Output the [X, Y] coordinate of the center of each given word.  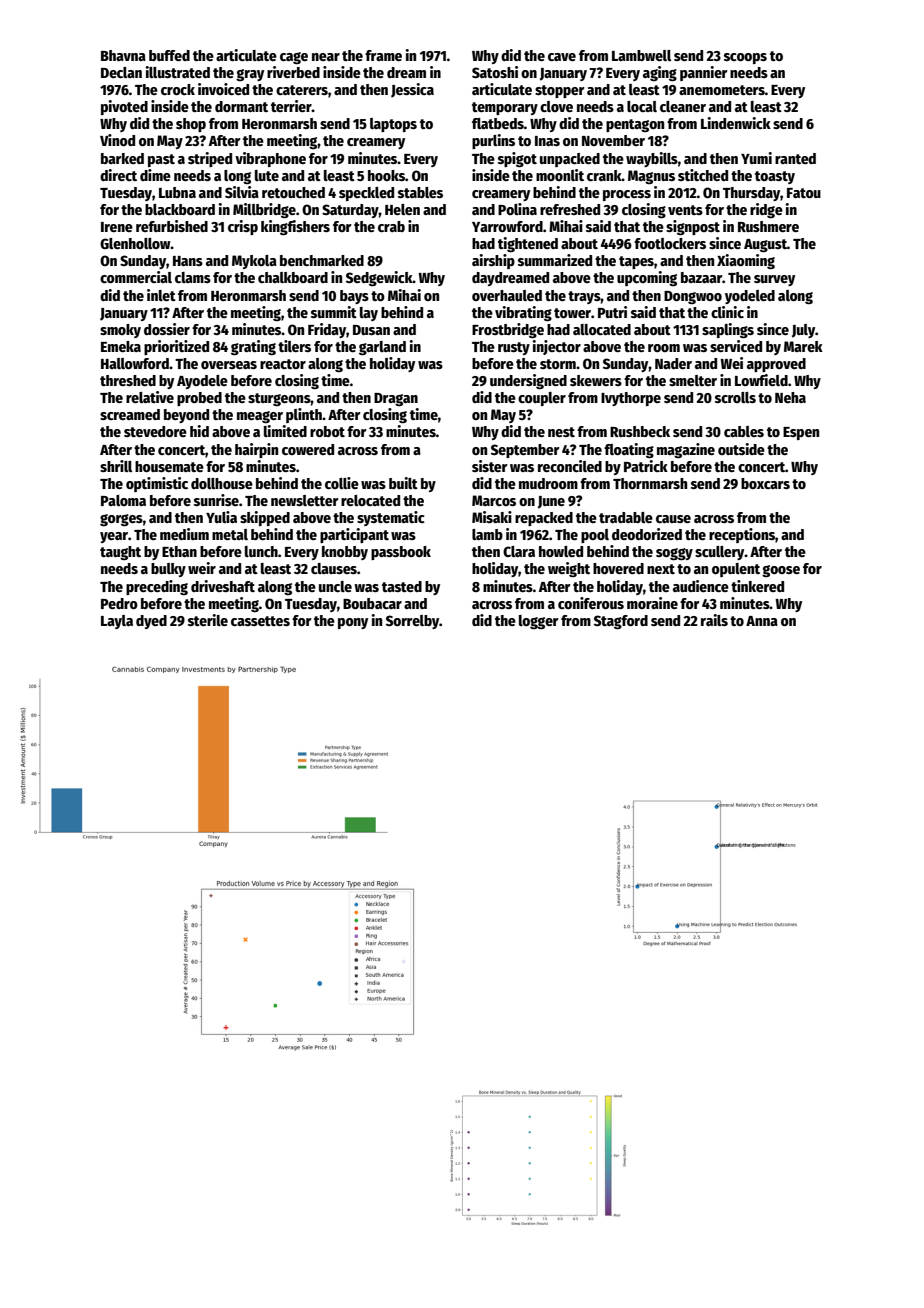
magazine [686, 450]
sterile [208, 620]
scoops [745, 58]
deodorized [647, 534]
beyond [186, 416]
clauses [334, 568]
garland [382, 348]
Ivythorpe [631, 399]
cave [562, 57]
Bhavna [123, 55]
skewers [596, 380]
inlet [161, 295]
